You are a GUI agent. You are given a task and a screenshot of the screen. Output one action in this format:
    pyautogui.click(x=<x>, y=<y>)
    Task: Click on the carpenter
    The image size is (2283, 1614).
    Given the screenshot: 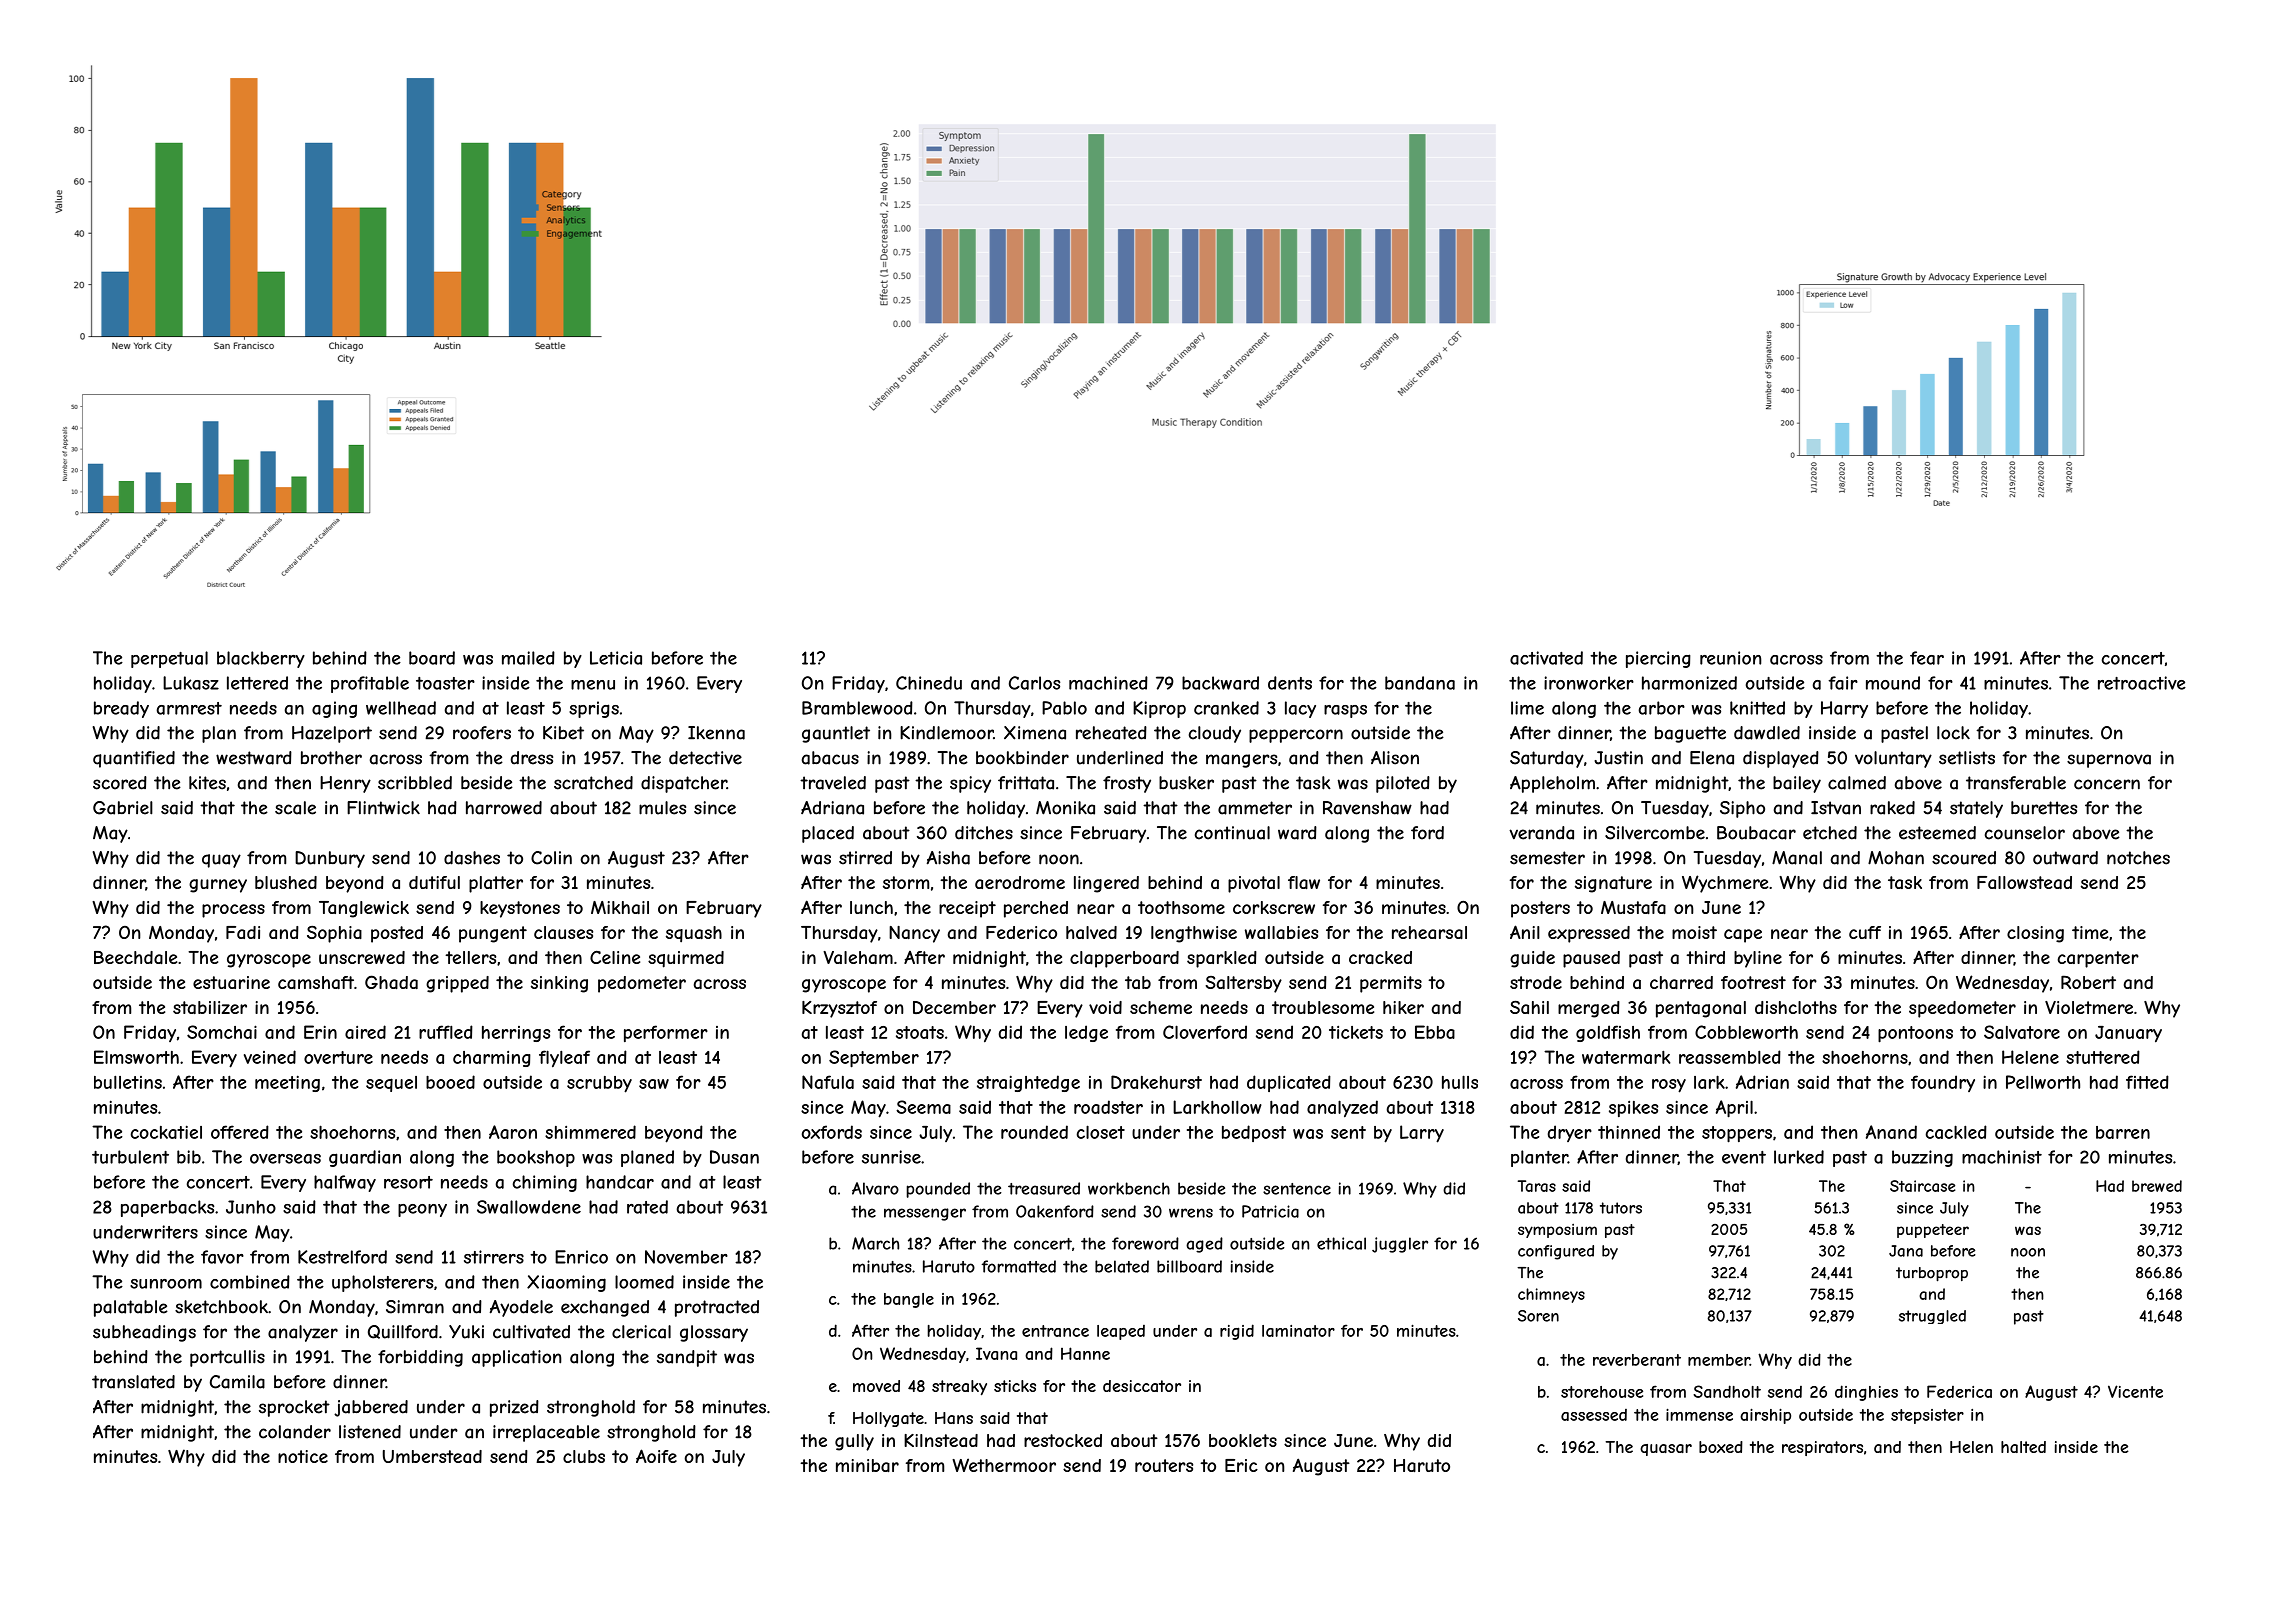 What is the action you would take?
    pyautogui.click(x=2098, y=959)
